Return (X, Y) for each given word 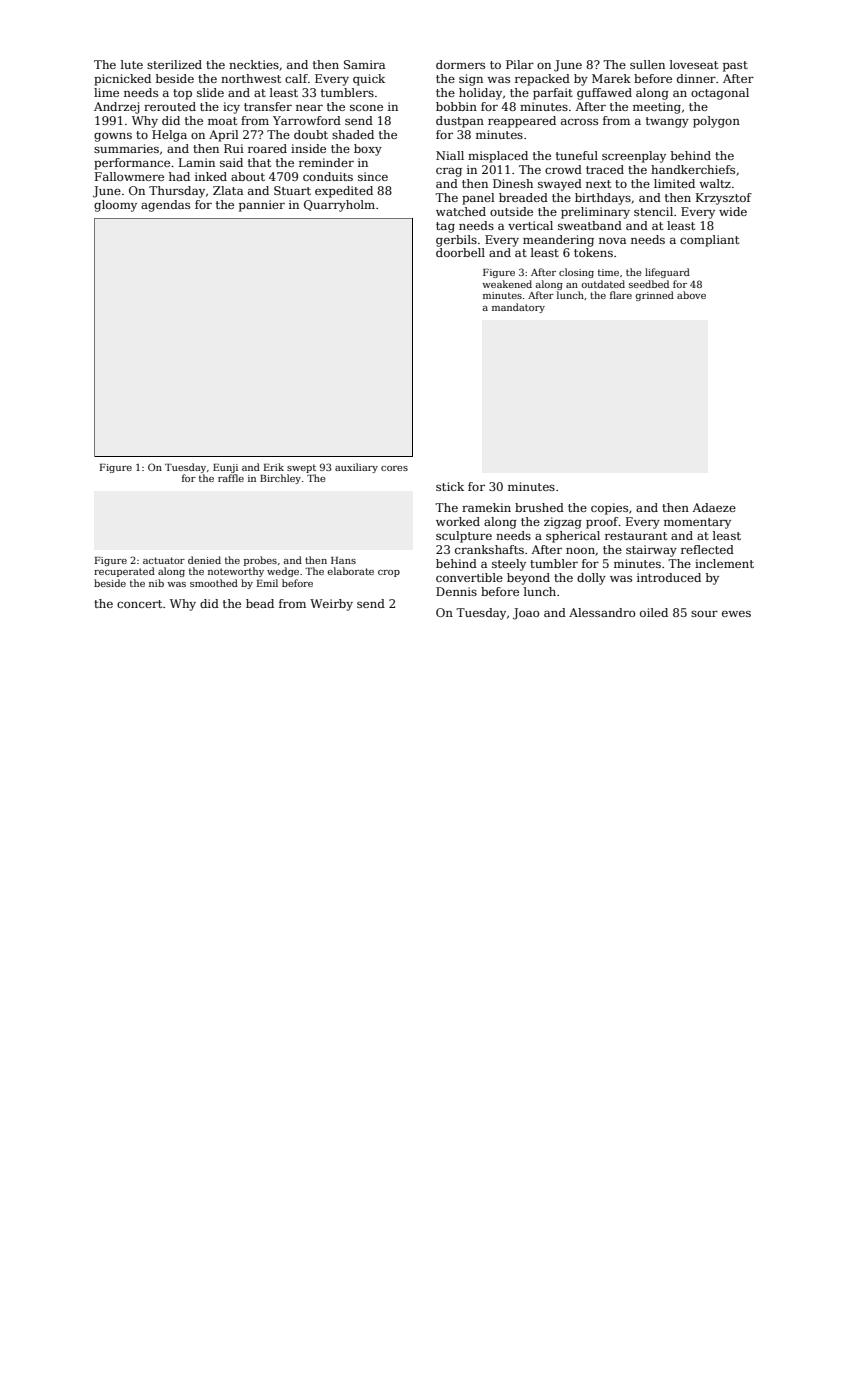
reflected (707, 549)
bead (260, 603)
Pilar (520, 64)
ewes (736, 614)
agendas (165, 206)
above (691, 295)
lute (132, 64)
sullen (647, 64)
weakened (507, 284)
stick (450, 486)
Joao (526, 614)
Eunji (225, 468)
